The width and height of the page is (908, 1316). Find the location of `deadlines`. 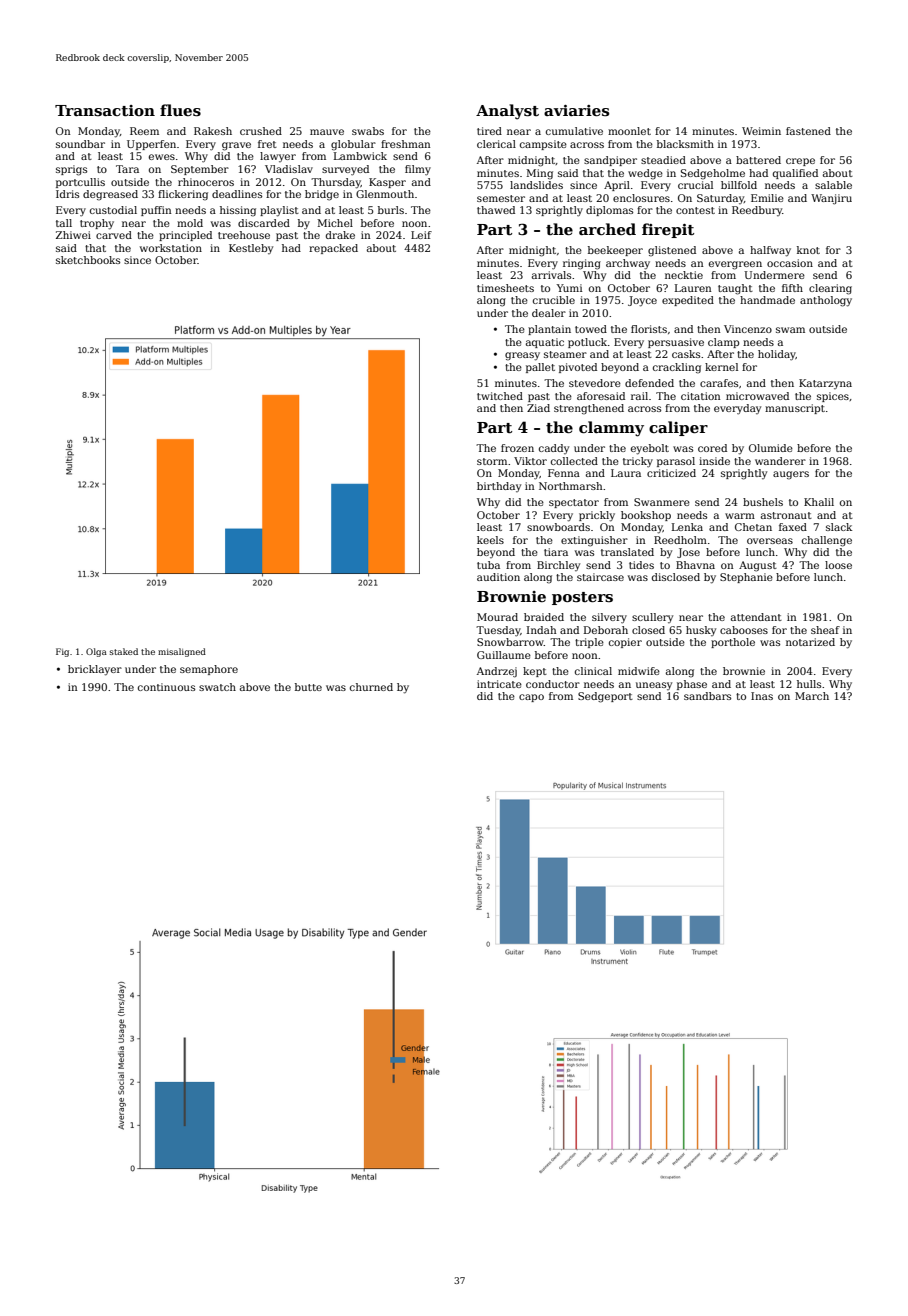

deadlines is located at coordinates (237, 194).
